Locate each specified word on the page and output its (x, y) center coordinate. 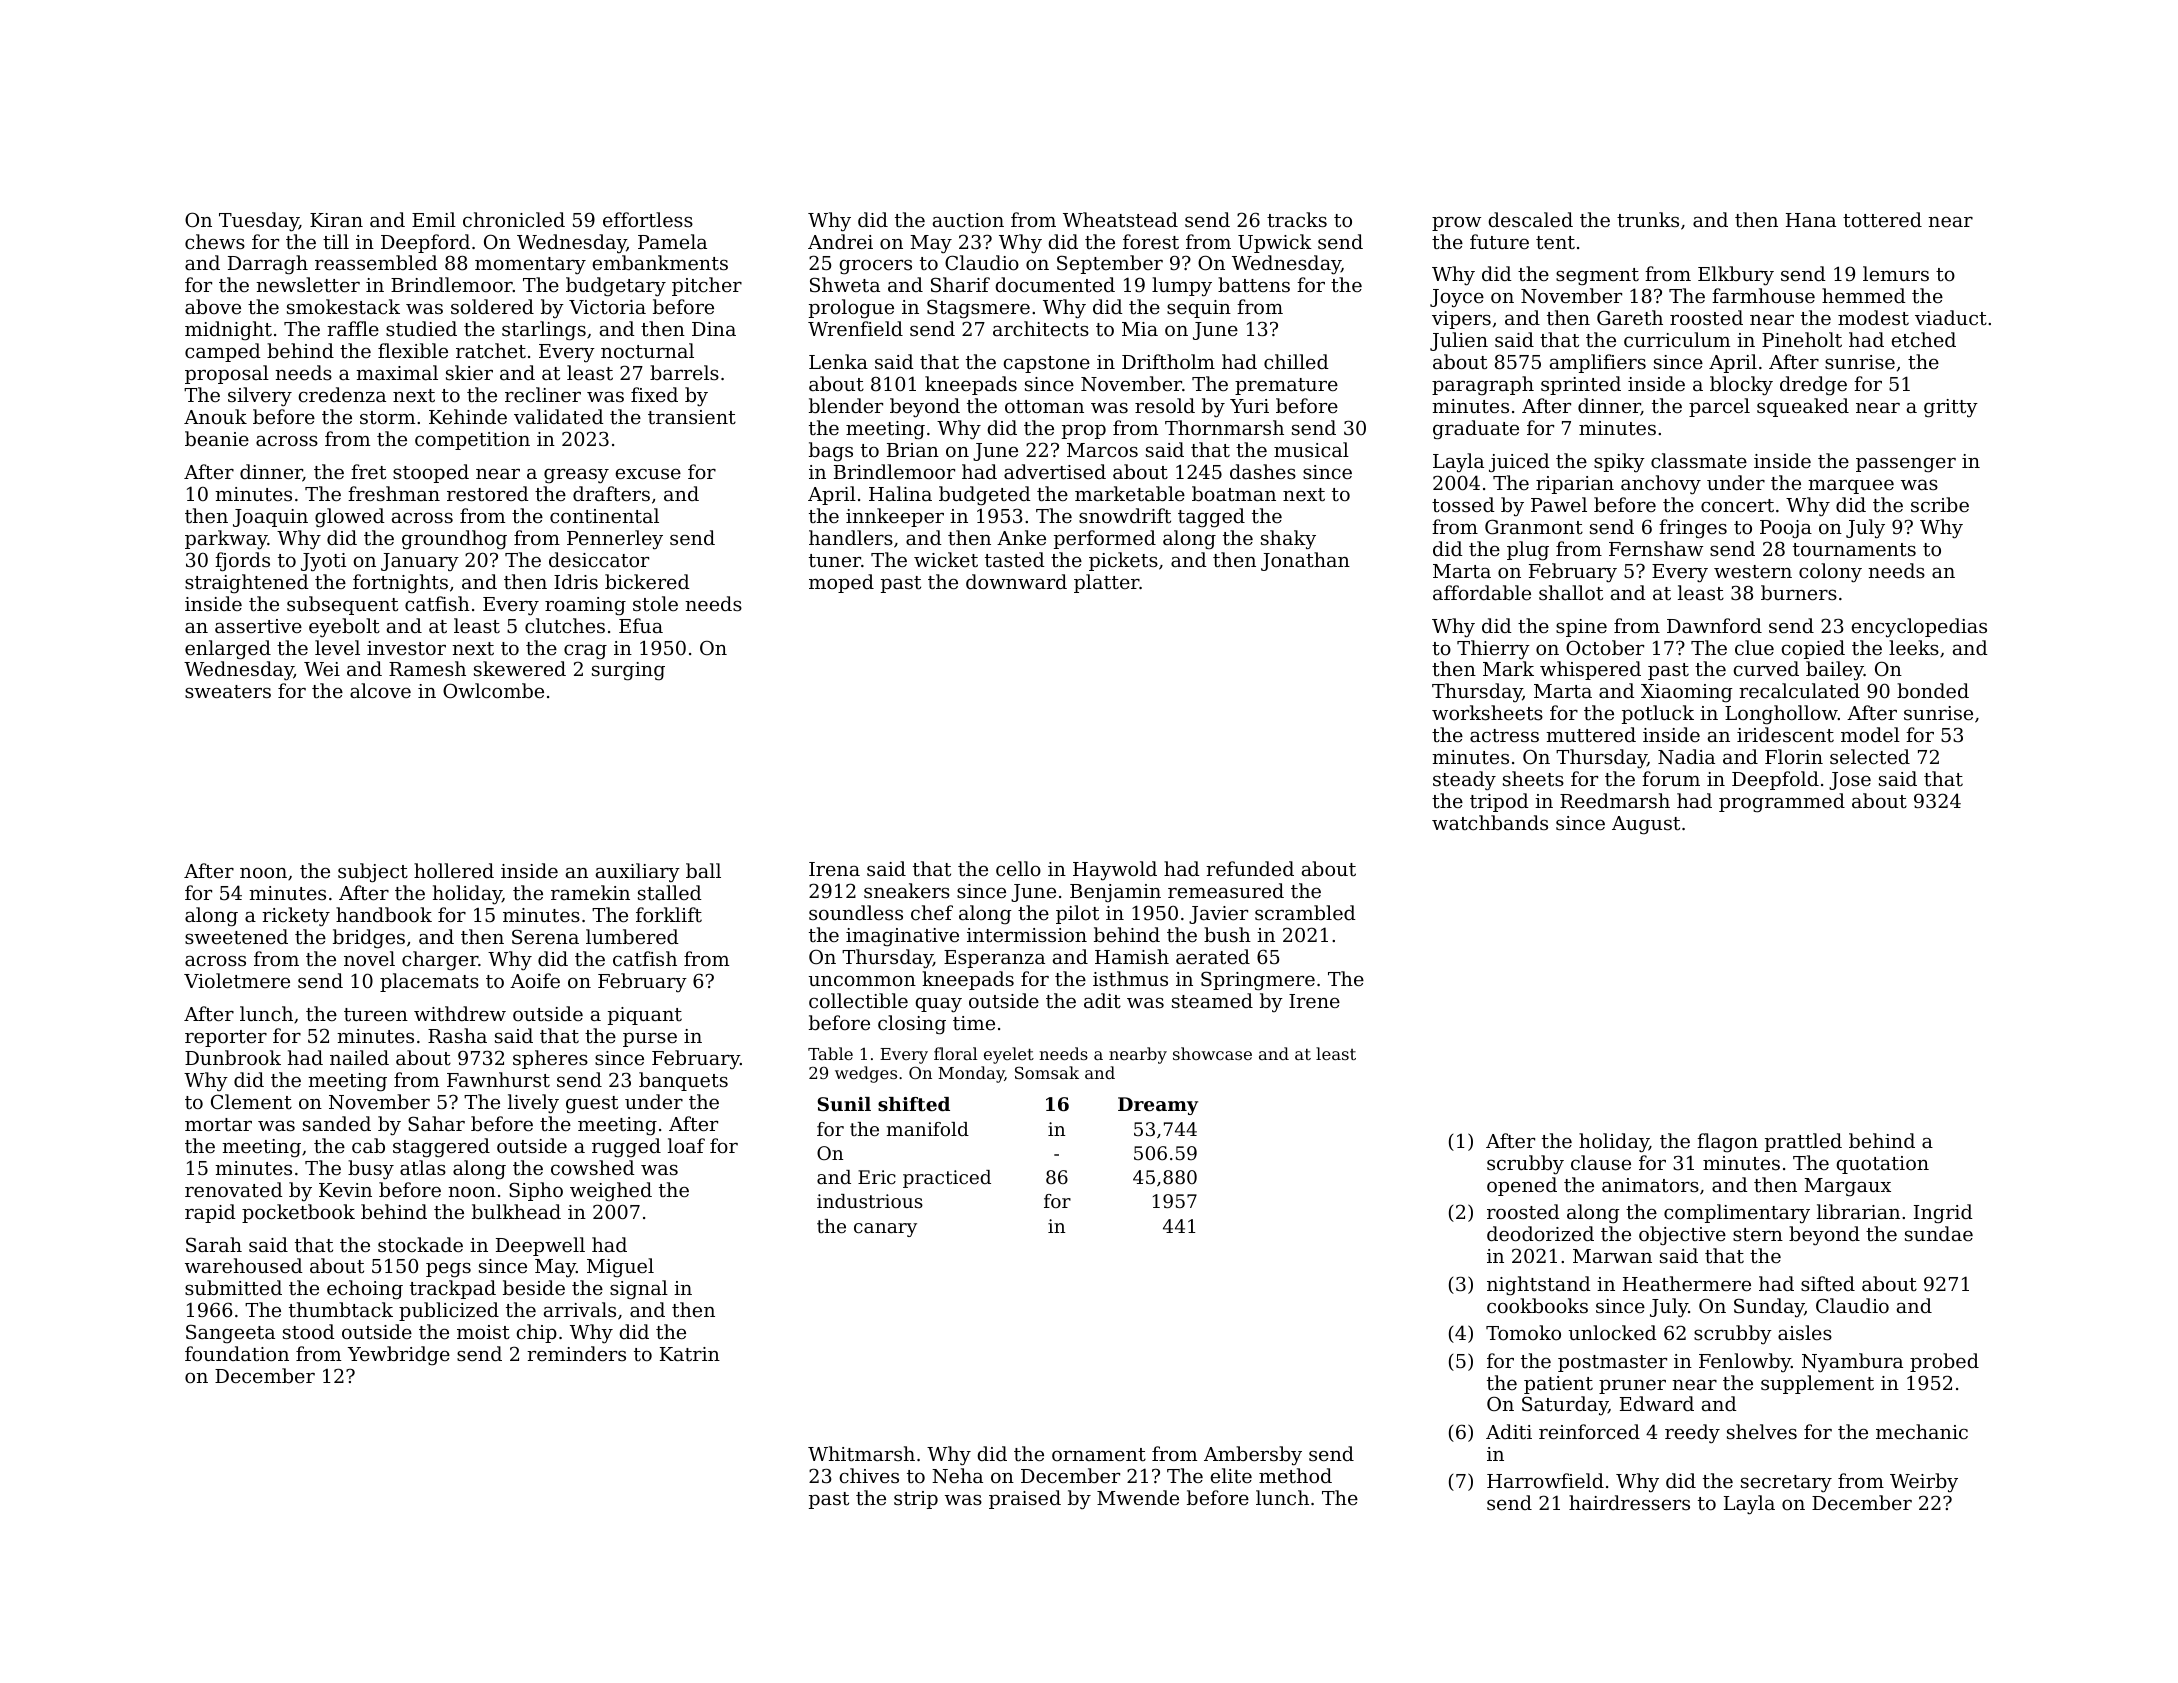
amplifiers (1598, 363)
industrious (870, 1201)
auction (968, 220)
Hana (1811, 220)
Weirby (1924, 1483)
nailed (359, 1057)
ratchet (491, 350)
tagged (1211, 518)
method (1295, 1475)
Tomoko (1523, 1332)
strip (916, 1500)
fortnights (400, 584)
